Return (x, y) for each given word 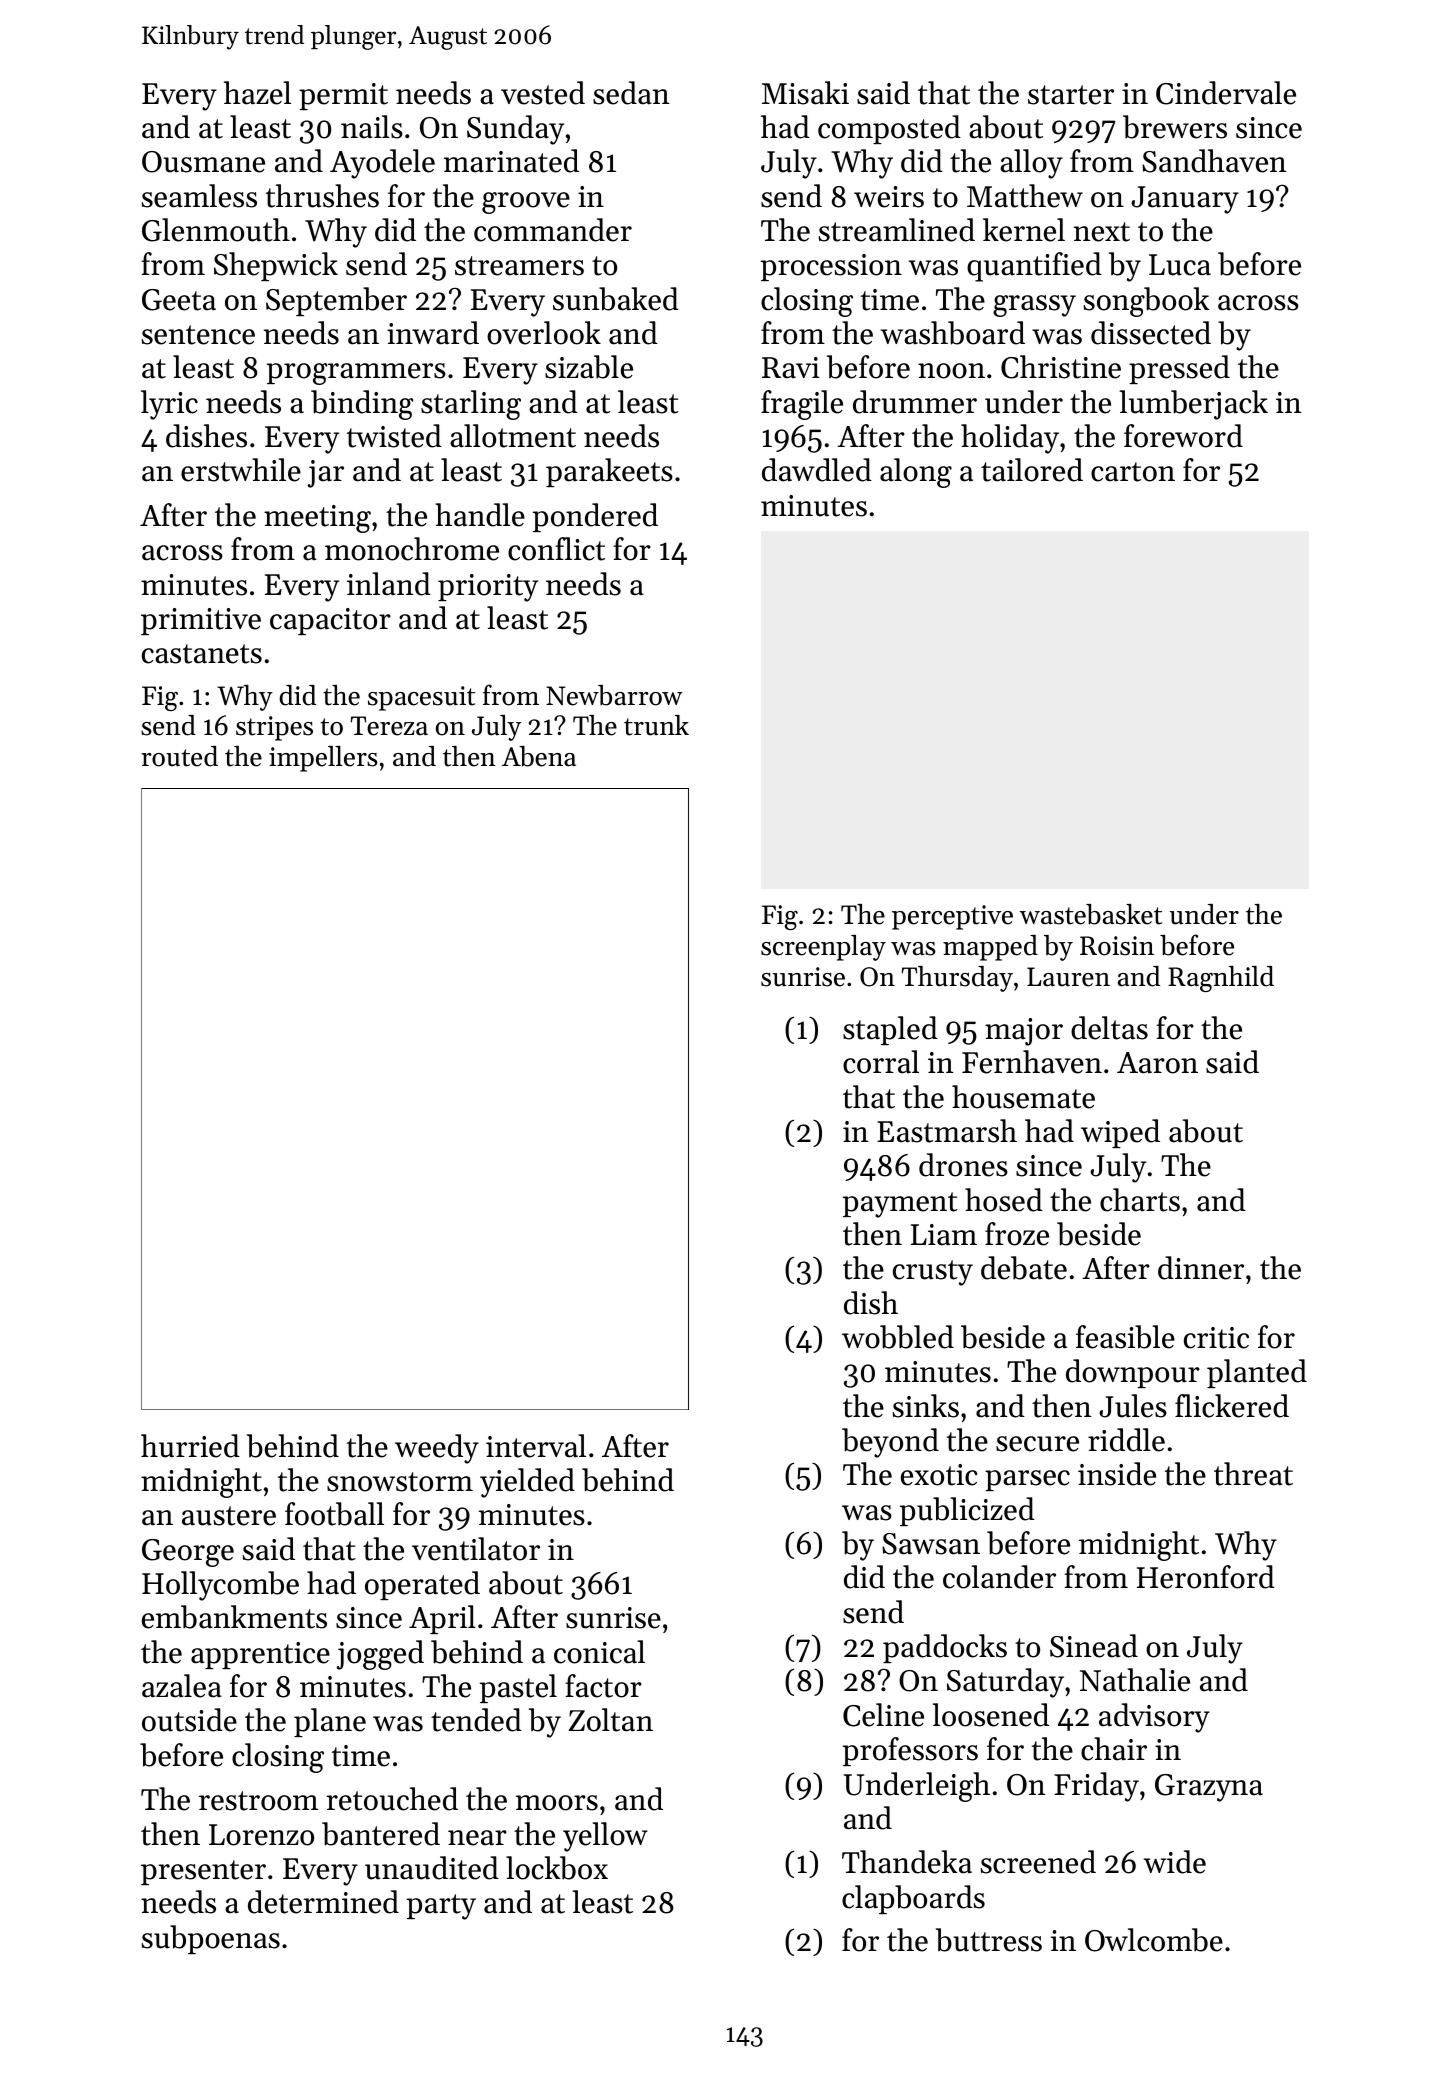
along (916, 473)
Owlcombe (1154, 1940)
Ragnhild (1221, 979)
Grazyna (1209, 1788)
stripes (274, 728)
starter (1071, 95)
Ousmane (203, 162)
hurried (190, 1446)
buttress (989, 1940)
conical (599, 1652)
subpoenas (211, 1939)
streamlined (897, 230)
